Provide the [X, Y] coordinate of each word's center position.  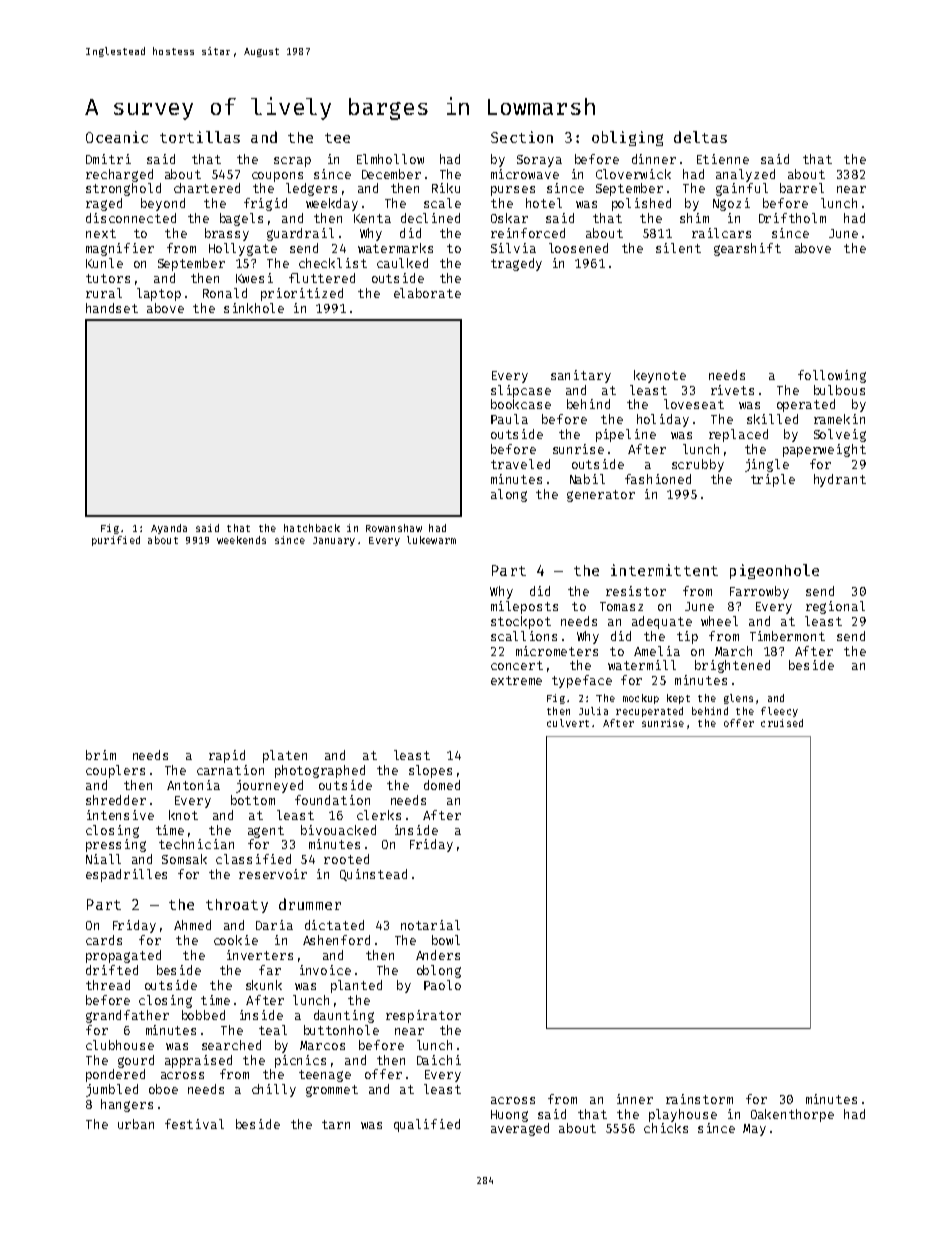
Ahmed [192, 925]
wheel [719, 621]
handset [112, 308]
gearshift [747, 249]
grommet [332, 1091]
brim [101, 755]
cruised [782, 723]
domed [442, 785]
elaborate [427, 293]
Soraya [539, 161]
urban [136, 1124]
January [334, 541]
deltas [700, 137]
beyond [163, 204]
